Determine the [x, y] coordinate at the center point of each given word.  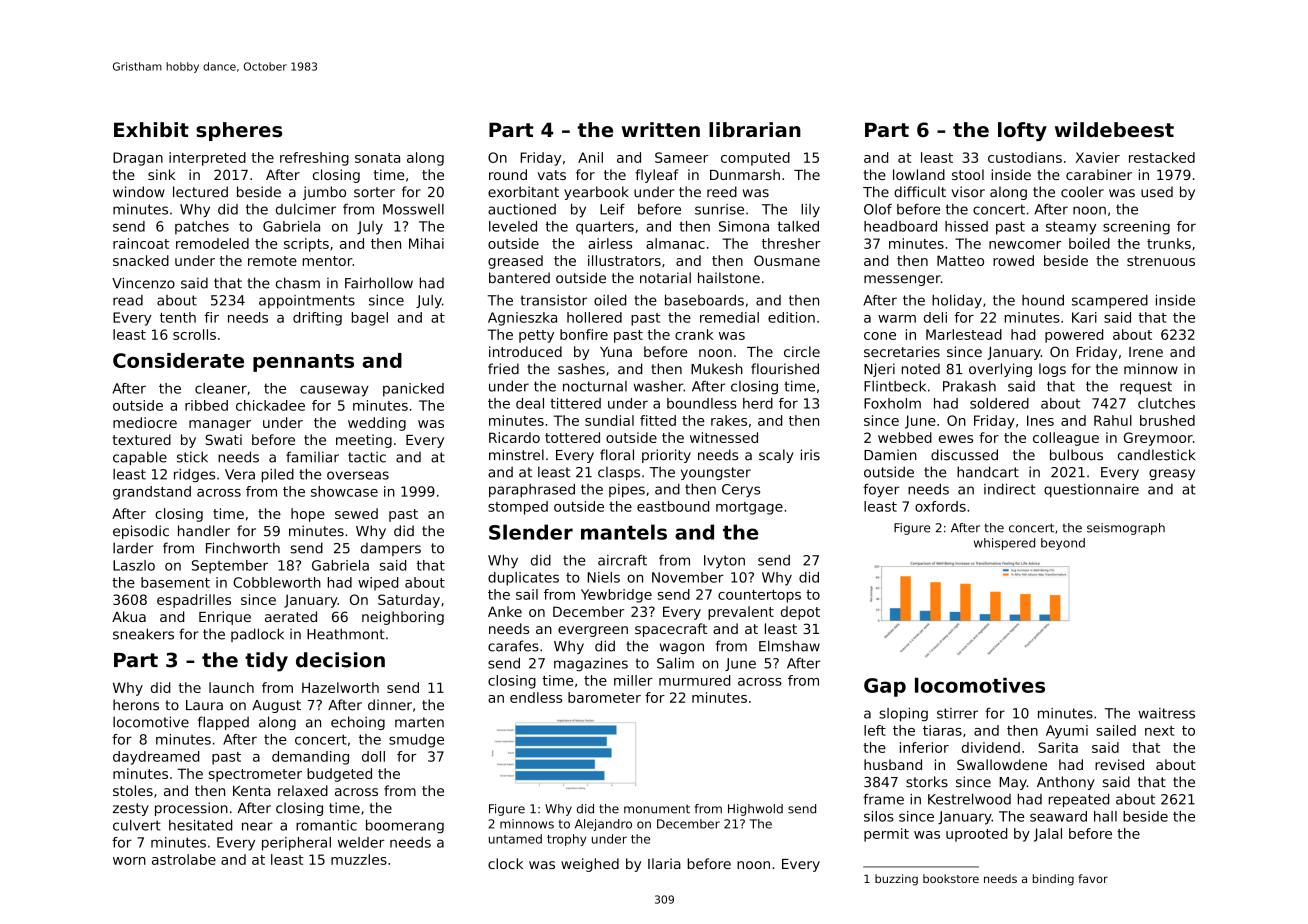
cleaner [221, 388]
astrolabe [184, 859]
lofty [1022, 131]
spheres [239, 131]
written [661, 130]
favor [1093, 878]
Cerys [741, 491]
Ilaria [664, 863]
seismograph [1126, 529]
